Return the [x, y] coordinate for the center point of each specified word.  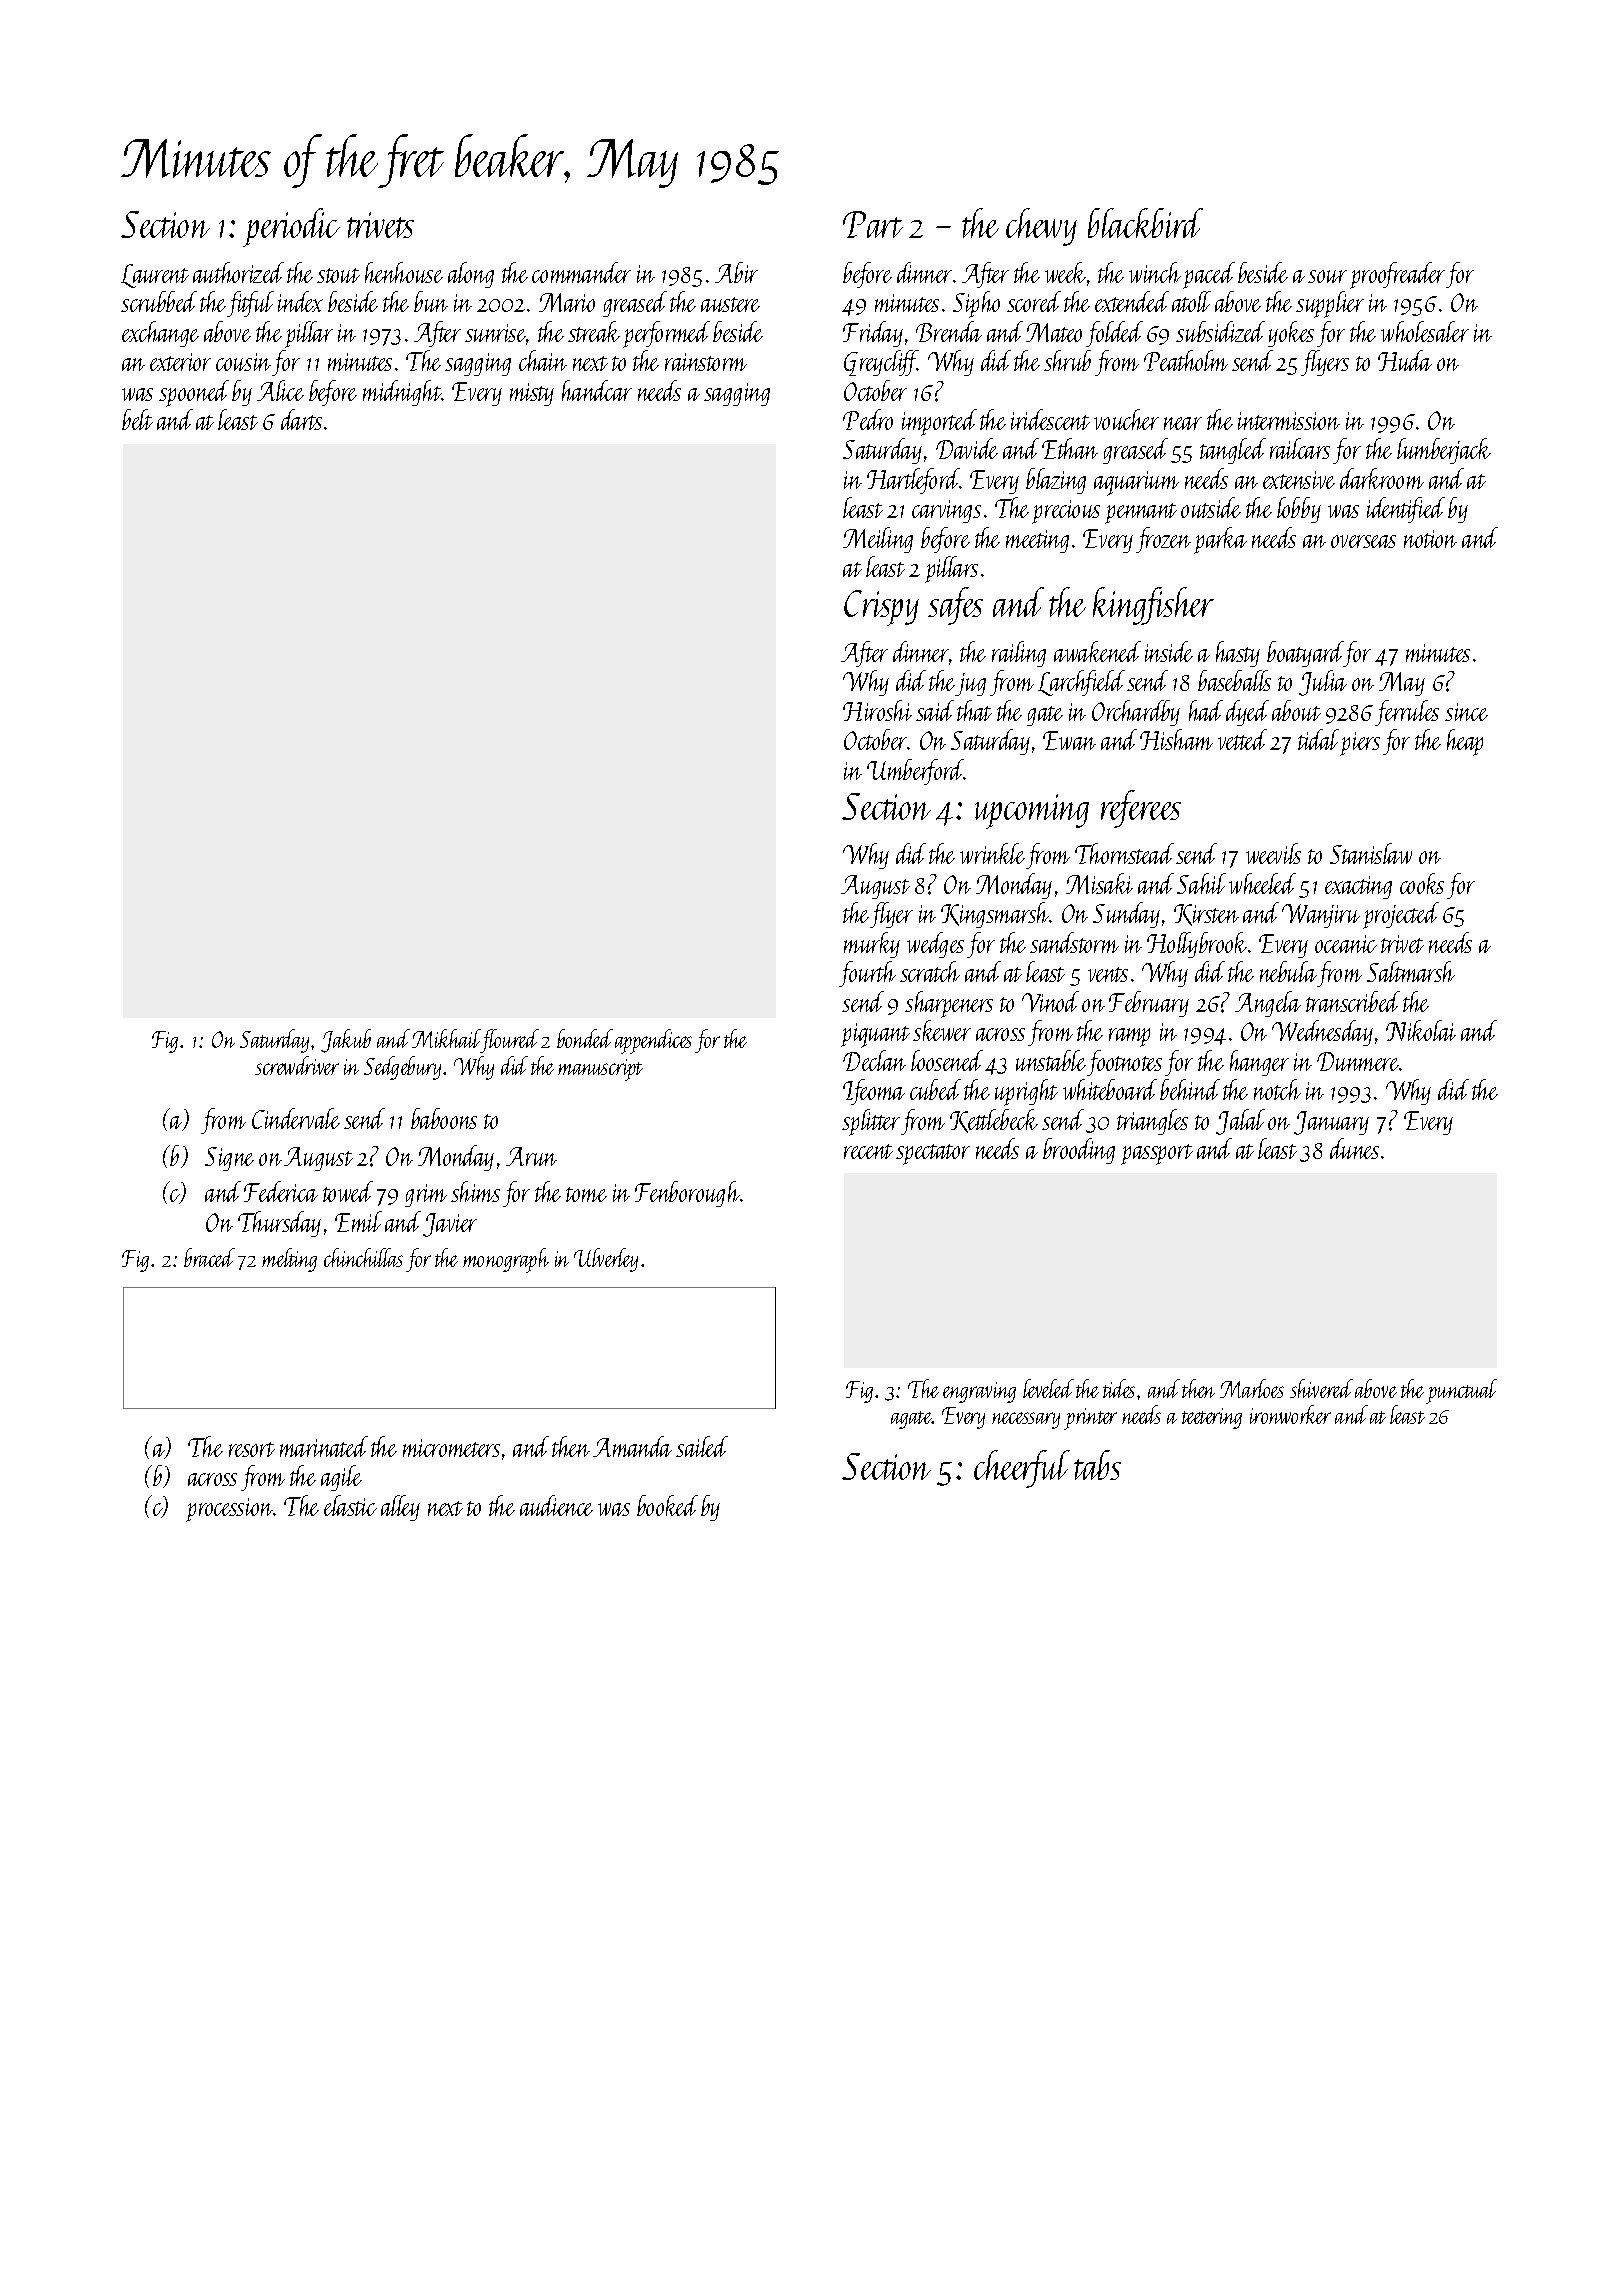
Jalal [1240, 1122]
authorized [238, 272]
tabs [1097, 1465]
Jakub [346, 1041]
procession [229, 1510]
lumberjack [1444, 451]
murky [872, 945]
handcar [597, 390]
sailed [702, 1446]
